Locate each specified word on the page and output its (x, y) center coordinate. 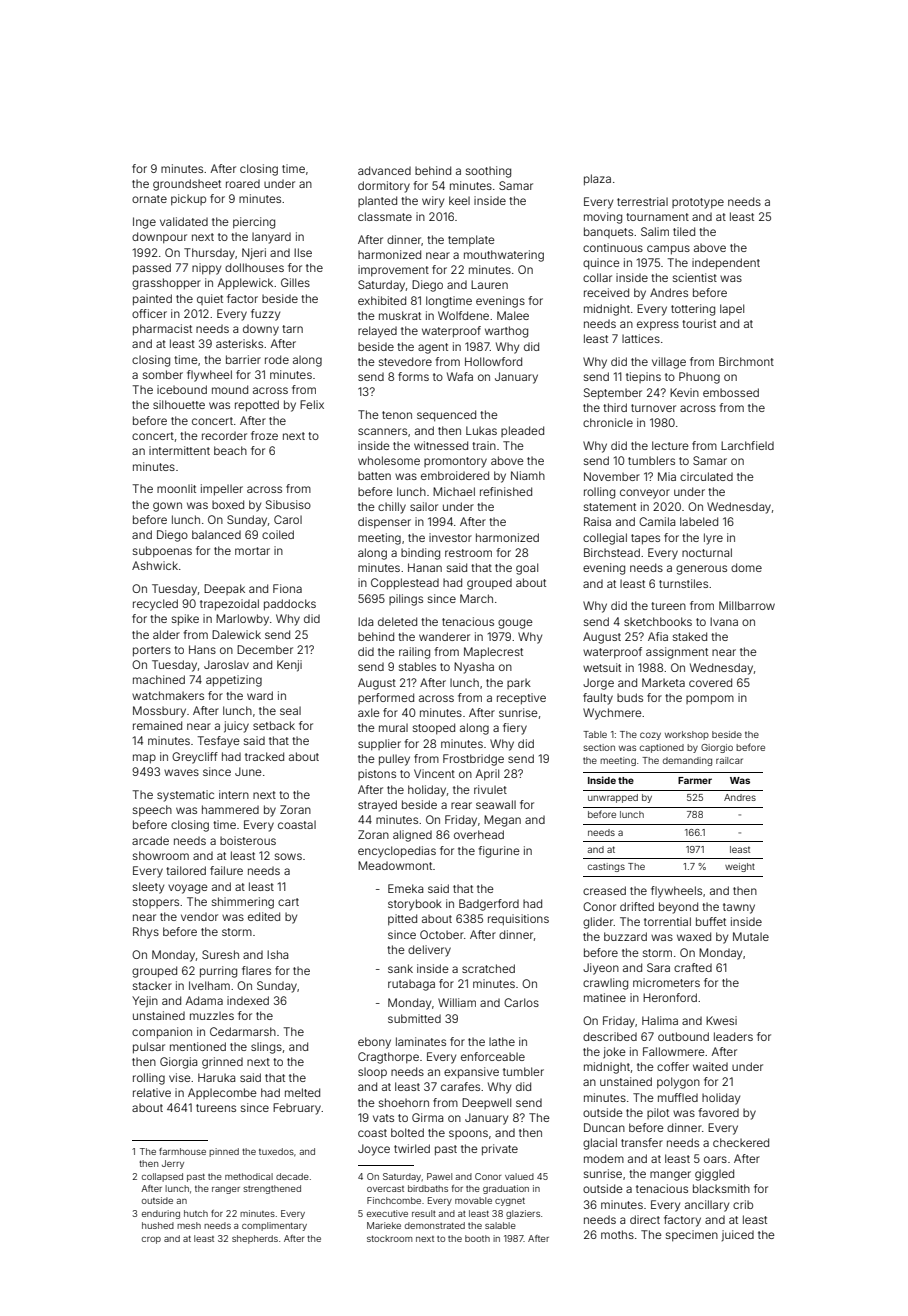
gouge (515, 624)
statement (610, 507)
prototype (698, 203)
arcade (150, 840)
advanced (384, 170)
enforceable (493, 1056)
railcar (729, 760)
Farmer (695, 780)
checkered (741, 1142)
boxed (228, 504)
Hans (202, 649)
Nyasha (474, 668)
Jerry (173, 1164)
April (487, 775)
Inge (144, 223)
